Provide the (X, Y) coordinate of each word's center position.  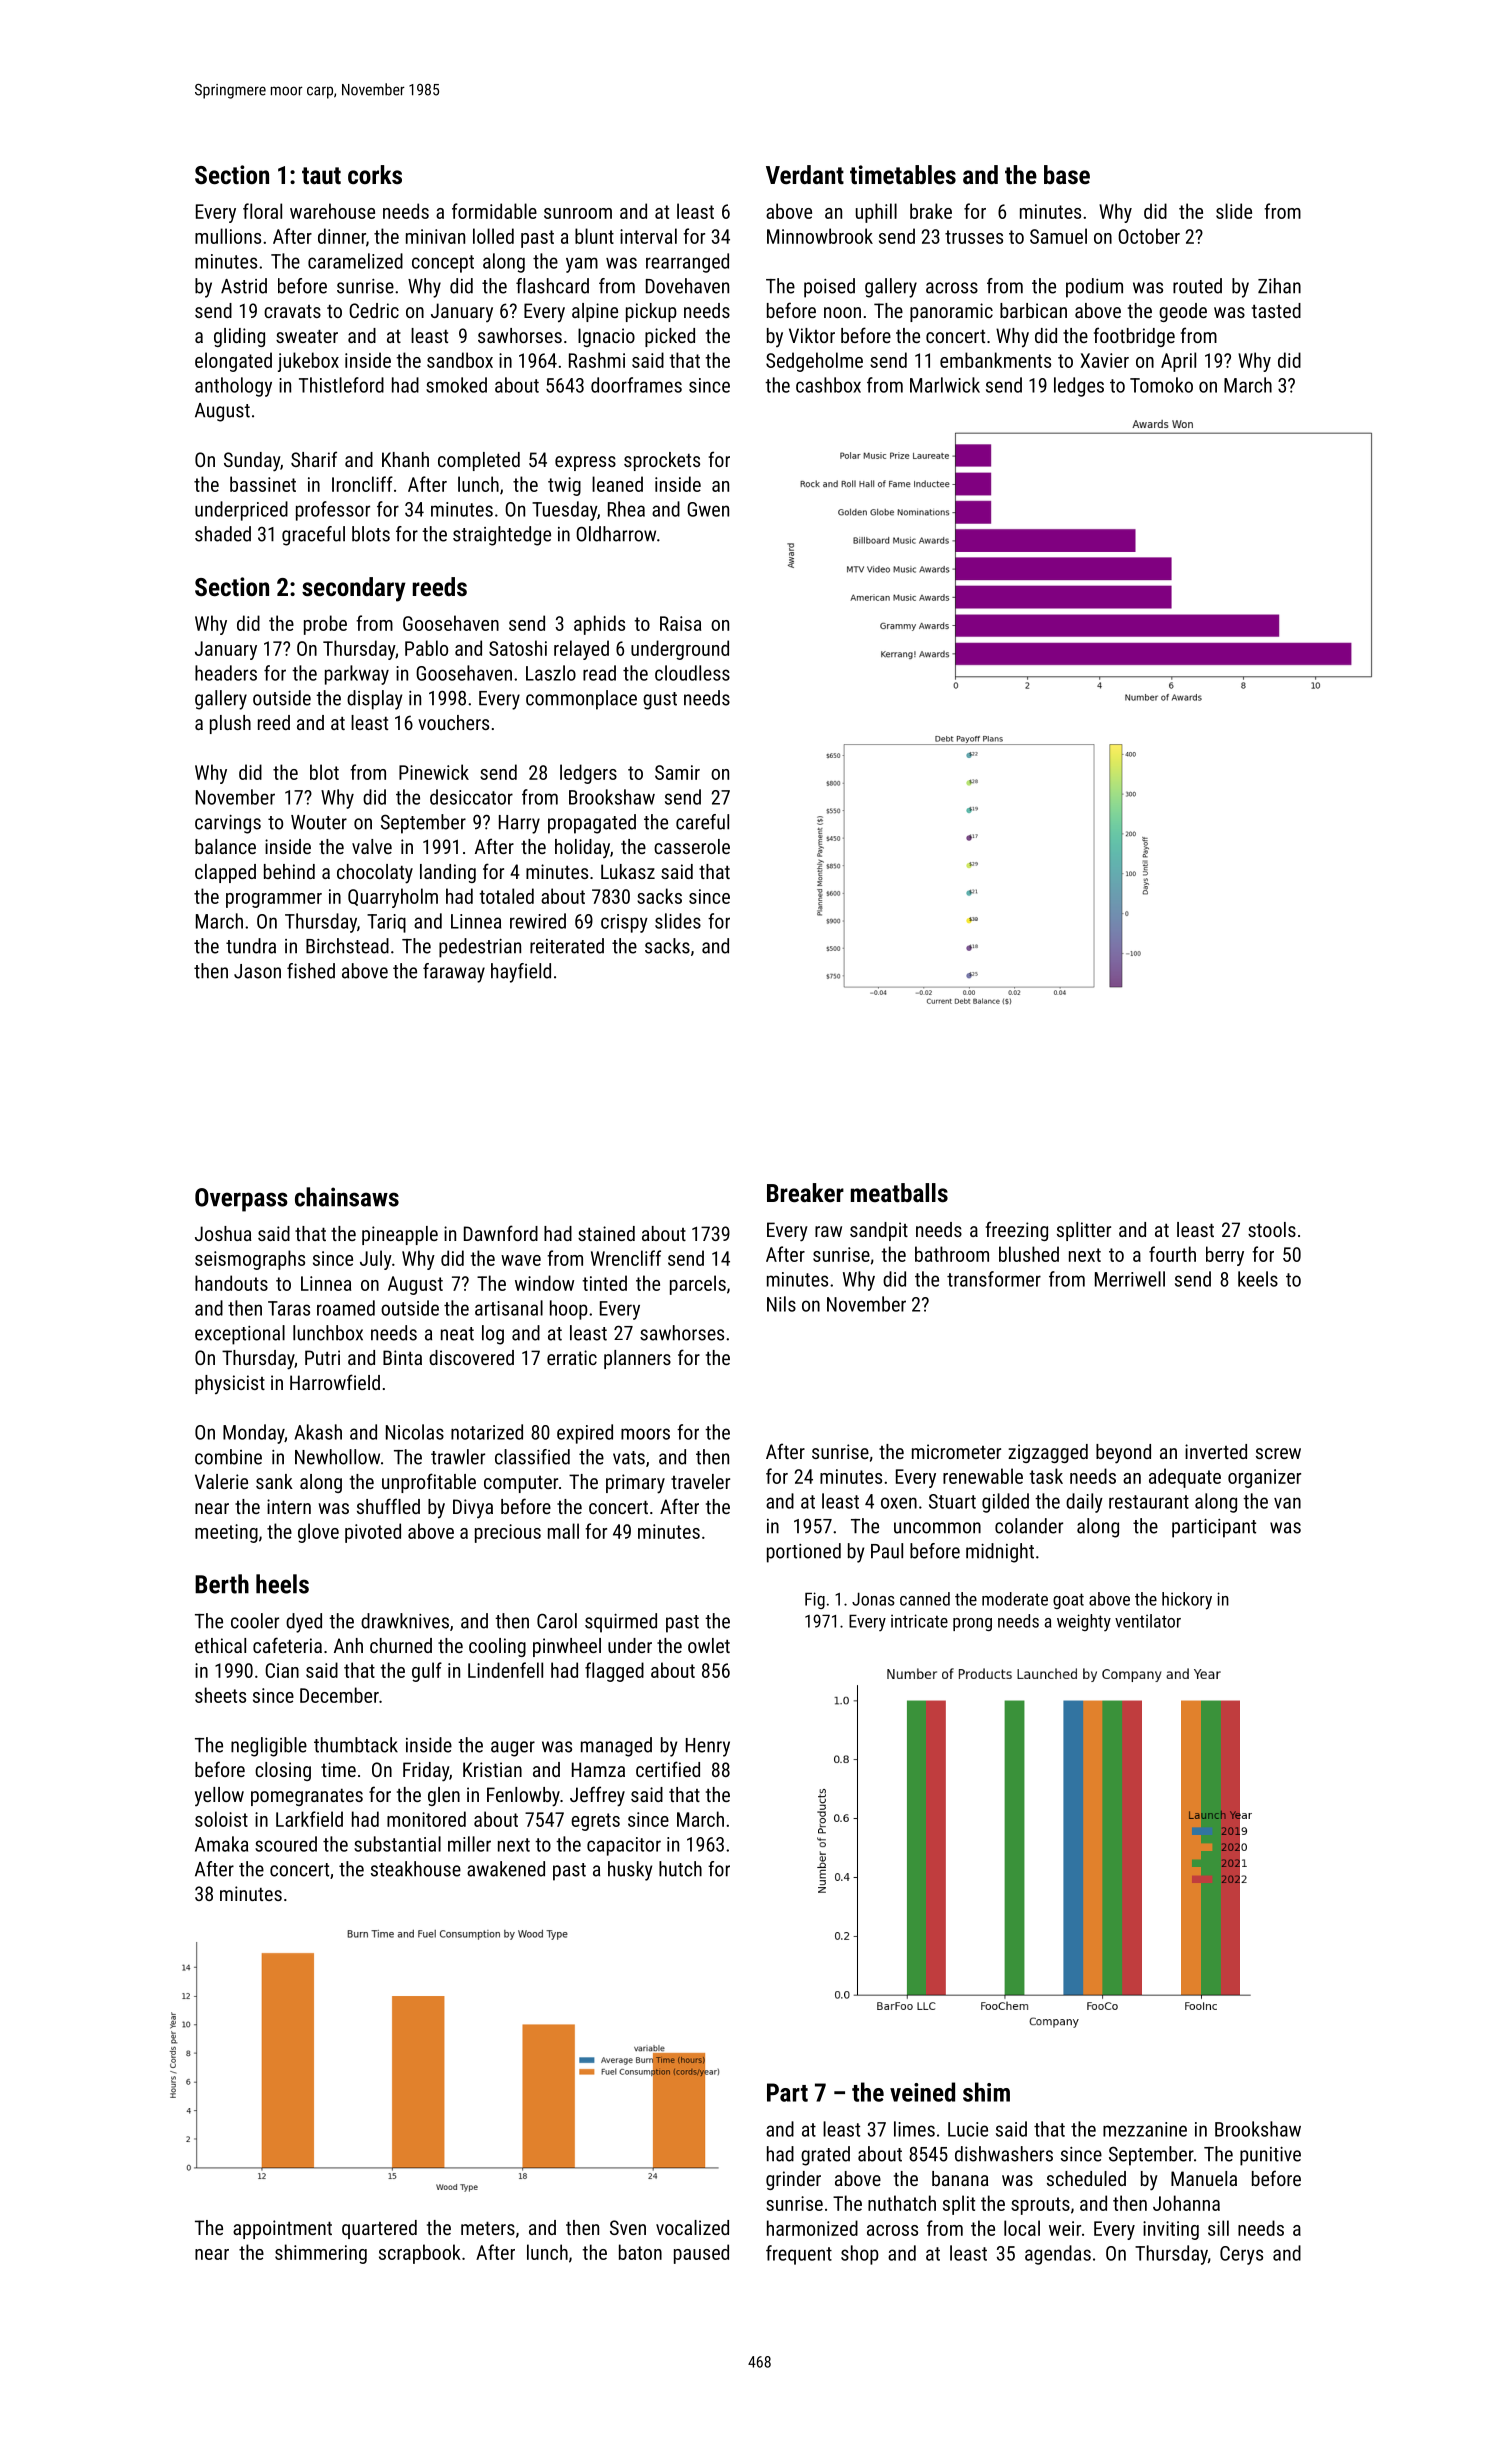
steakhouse (416, 1869)
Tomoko (1161, 385)
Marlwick (945, 385)
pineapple (400, 1235)
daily (1084, 1503)
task (1046, 1476)
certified (668, 1769)
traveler (700, 1481)
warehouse (332, 211)
